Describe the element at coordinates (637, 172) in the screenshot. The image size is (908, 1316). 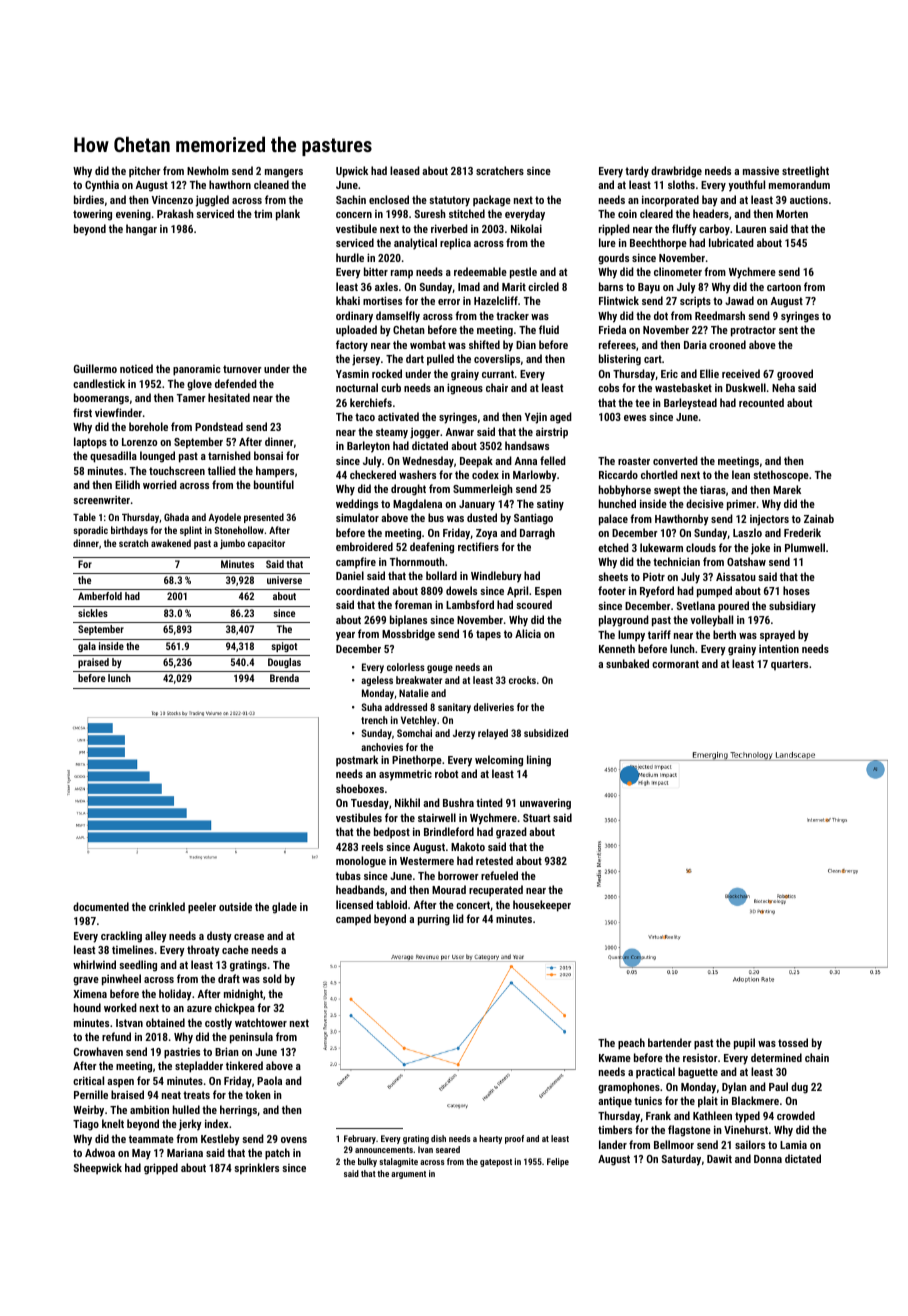
I see `tardy` at that location.
